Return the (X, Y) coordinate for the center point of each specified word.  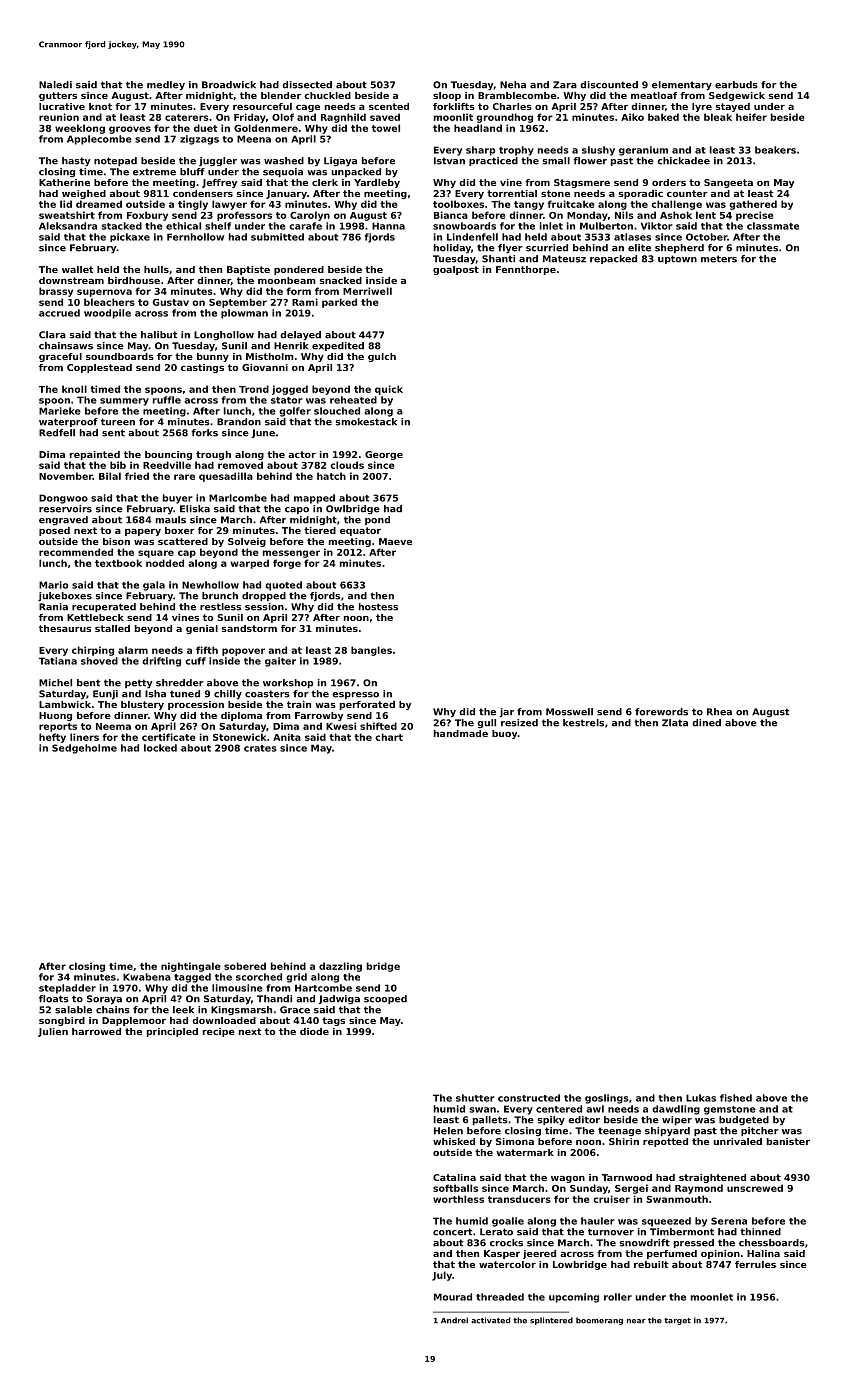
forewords (661, 712)
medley (166, 86)
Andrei (454, 1320)
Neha (513, 85)
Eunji (105, 695)
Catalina (454, 1177)
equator (360, 531)
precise (755, 216)
